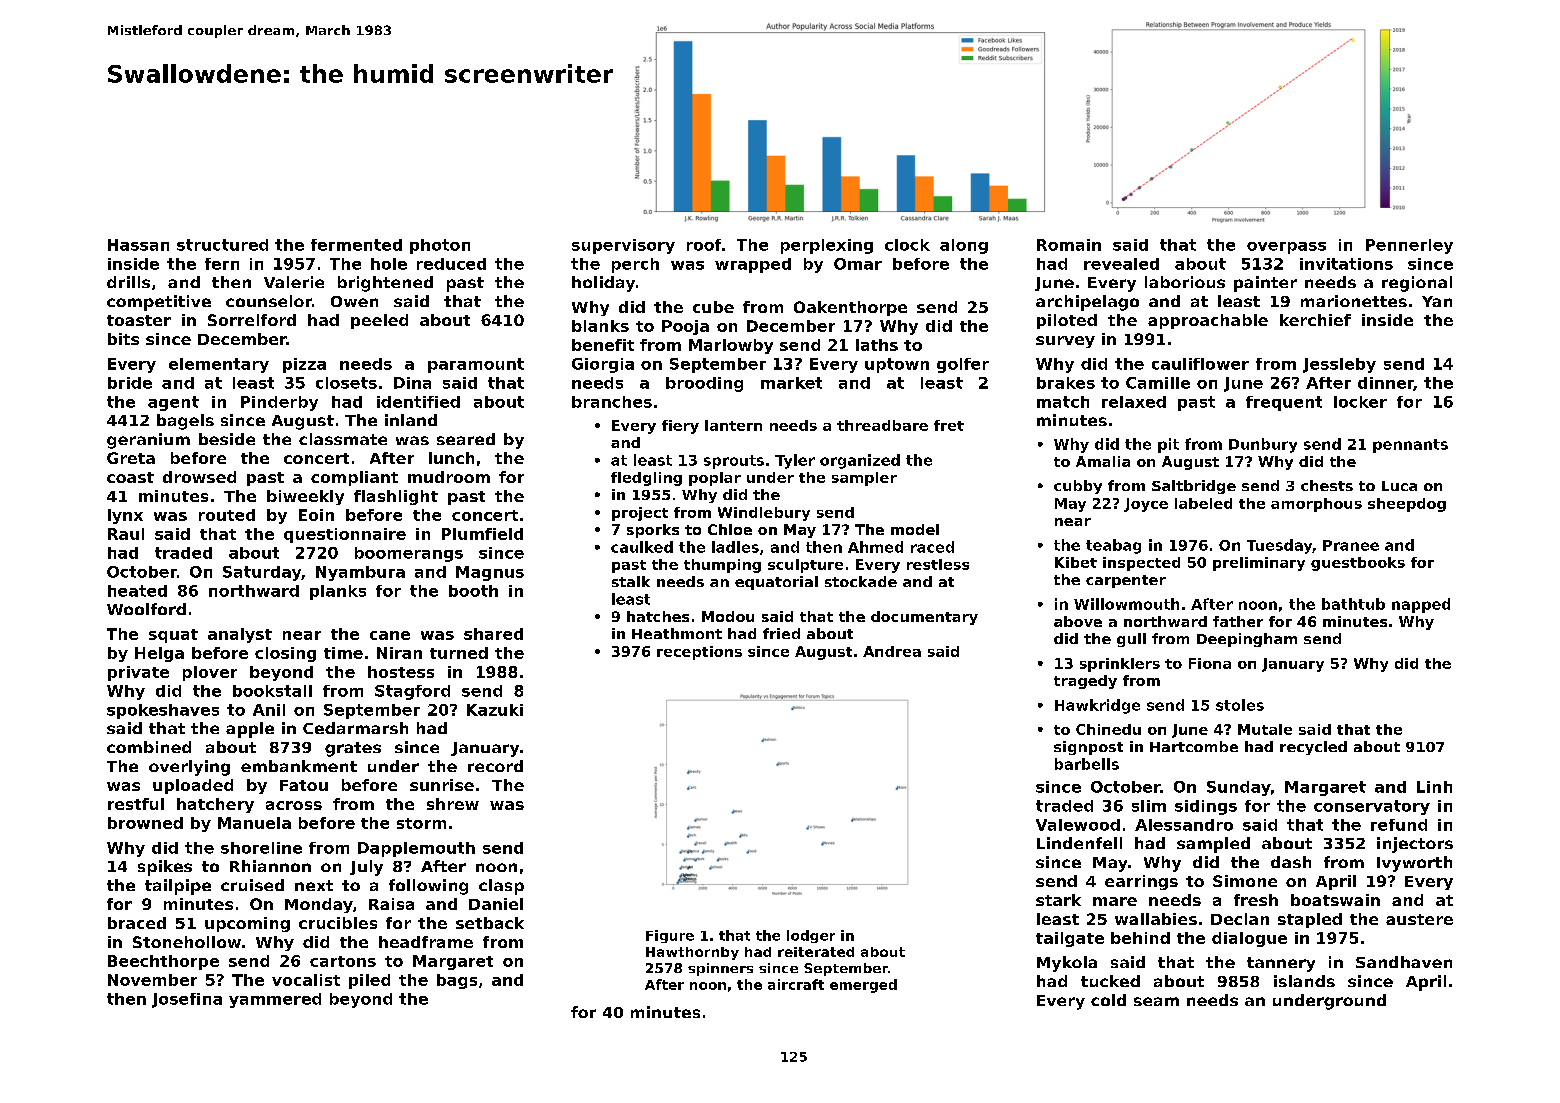 The width and height of the image is (1560, 1103). What do you see at coordinates (1247, 640) in the image?
I see `Deepingham` at bounding box center [1247, 640].
